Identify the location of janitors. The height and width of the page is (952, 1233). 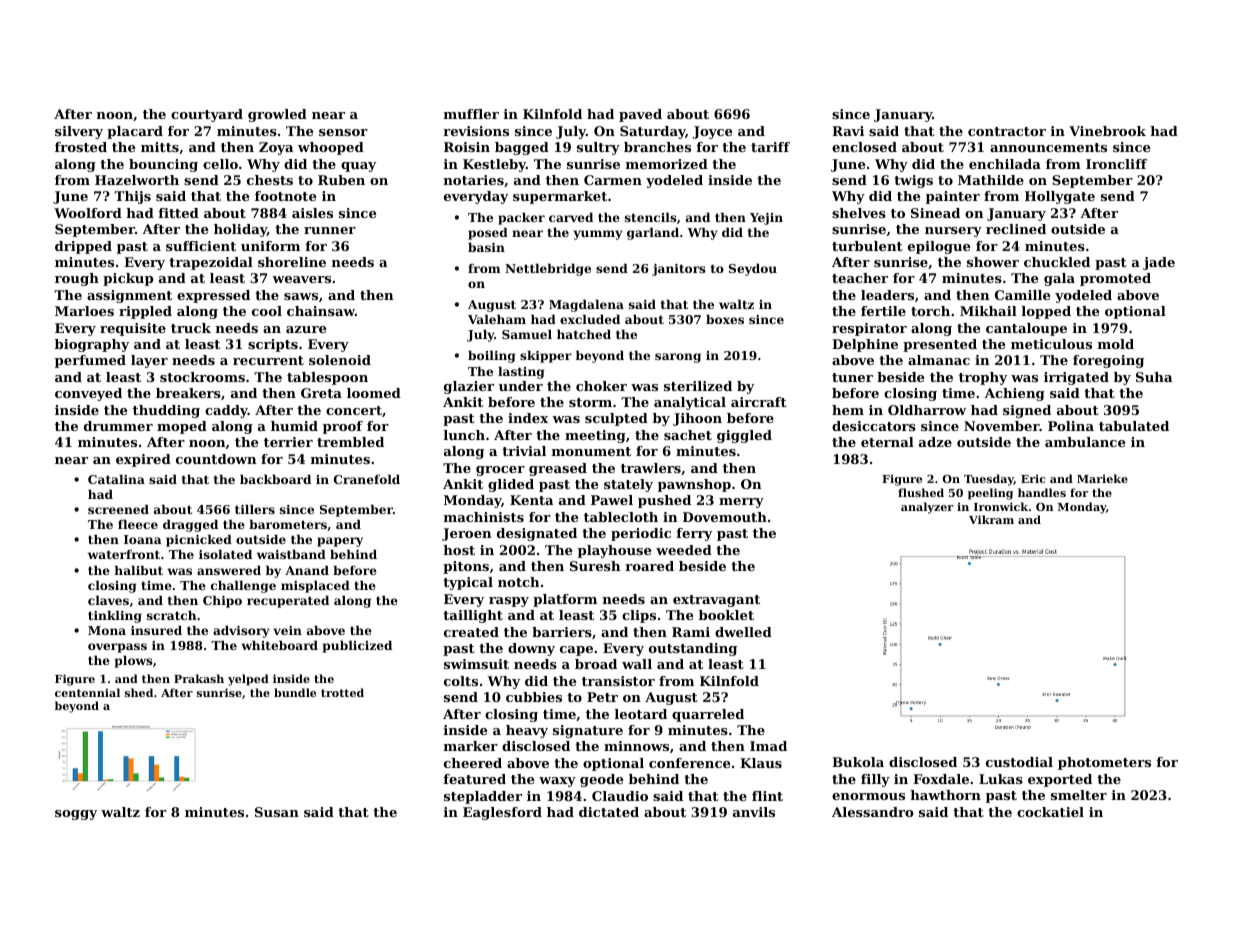
(679, 270).
